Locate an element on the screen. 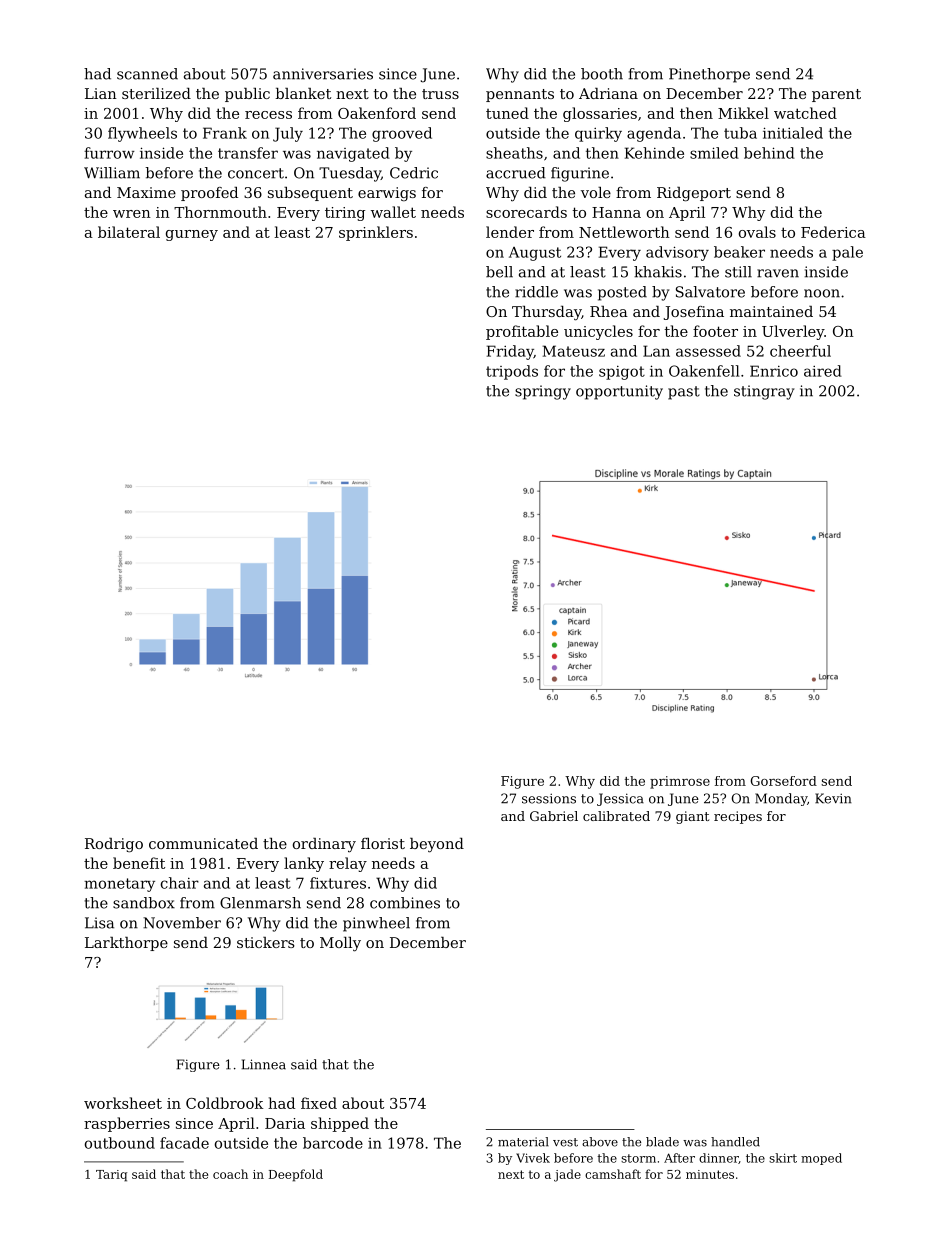  Enrico is located at coordinates (774, 371).
